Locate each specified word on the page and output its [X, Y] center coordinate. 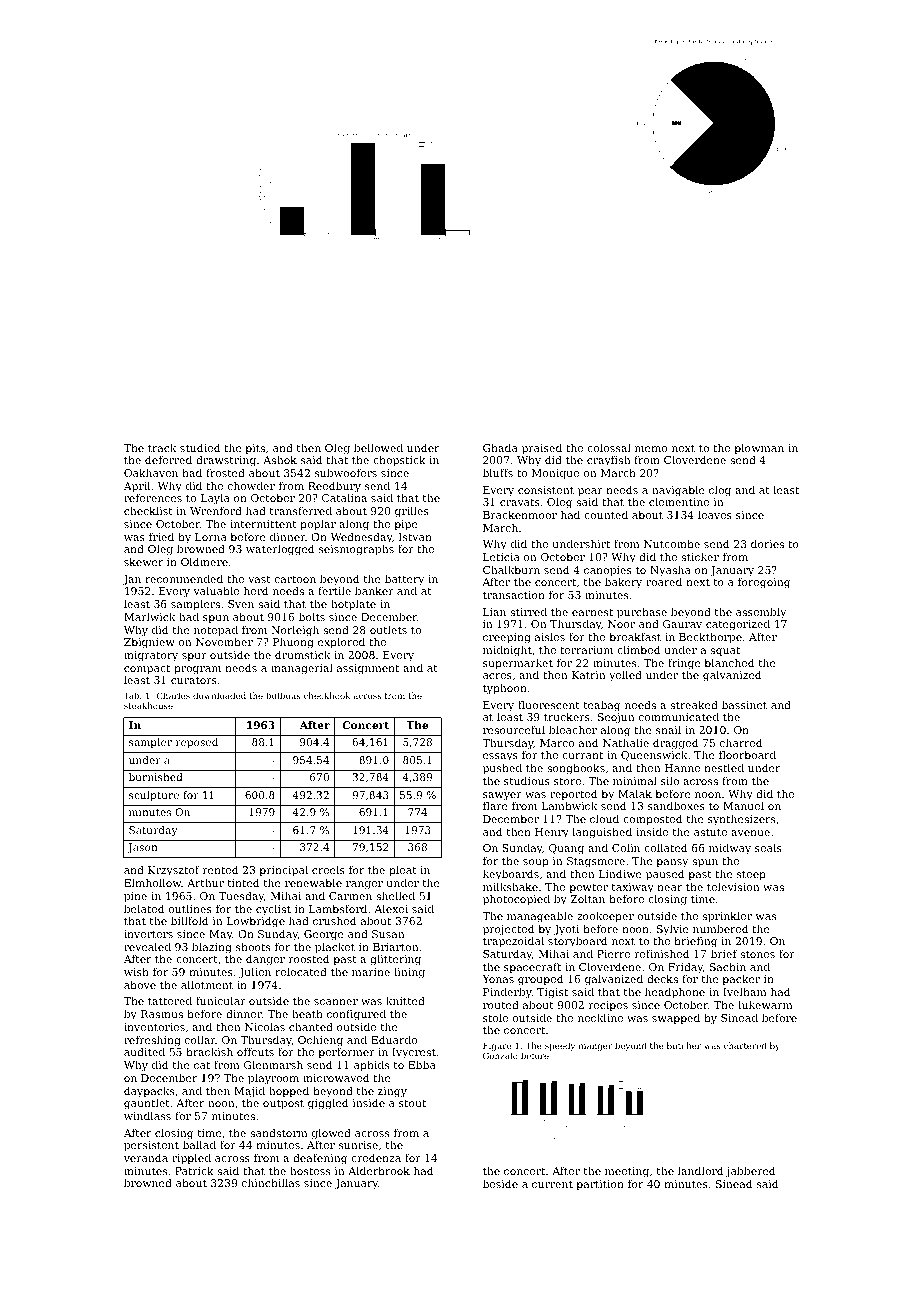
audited [144, 1051]
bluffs [498, 472]
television [733, 886]
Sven [241, 604]
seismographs [356, 550]
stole [495, 1017]
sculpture [154, 796]
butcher [684, 1045]
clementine [679, 501]
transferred [301, 510]
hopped [289, 1092]
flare [495, 806]
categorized [738, 625]
